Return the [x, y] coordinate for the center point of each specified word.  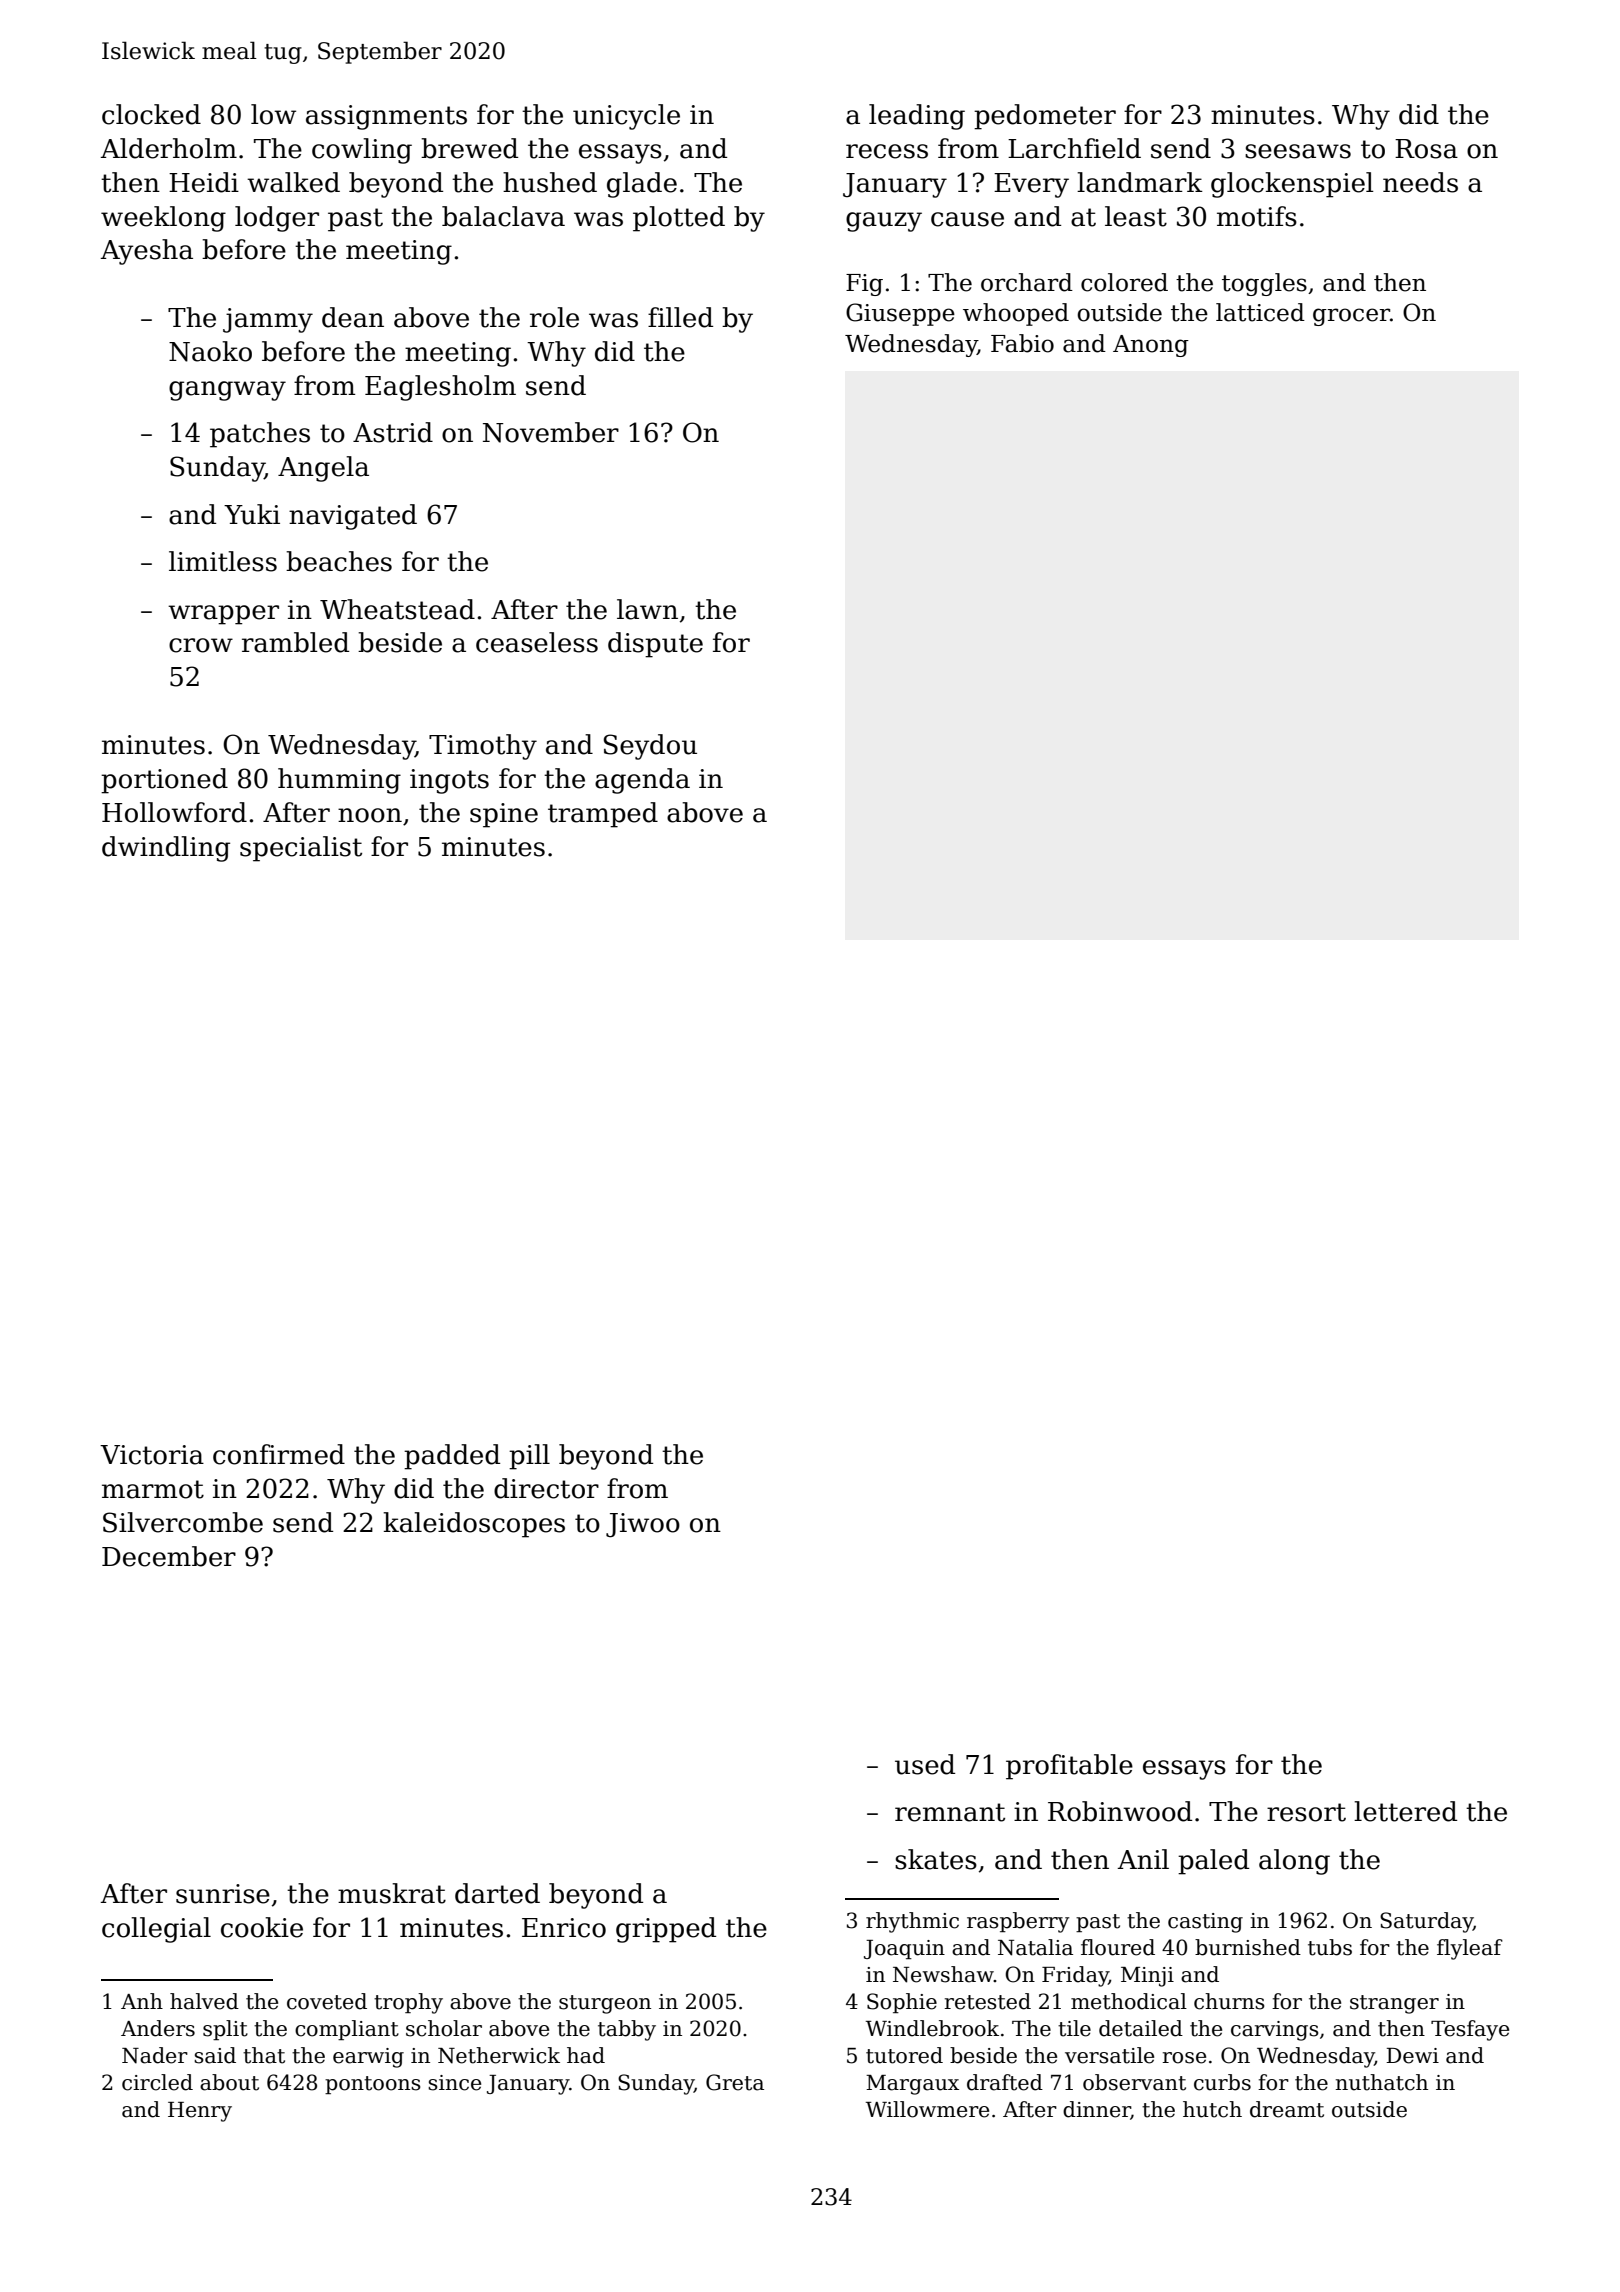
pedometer [1045, 117]
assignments [386, 117]
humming [339, 781]
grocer [1351, 317]
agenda [642, 781]
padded [452, 1457]
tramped [603, 815]
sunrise [223, 1894]
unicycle [626, 117]
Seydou [650, 747]
